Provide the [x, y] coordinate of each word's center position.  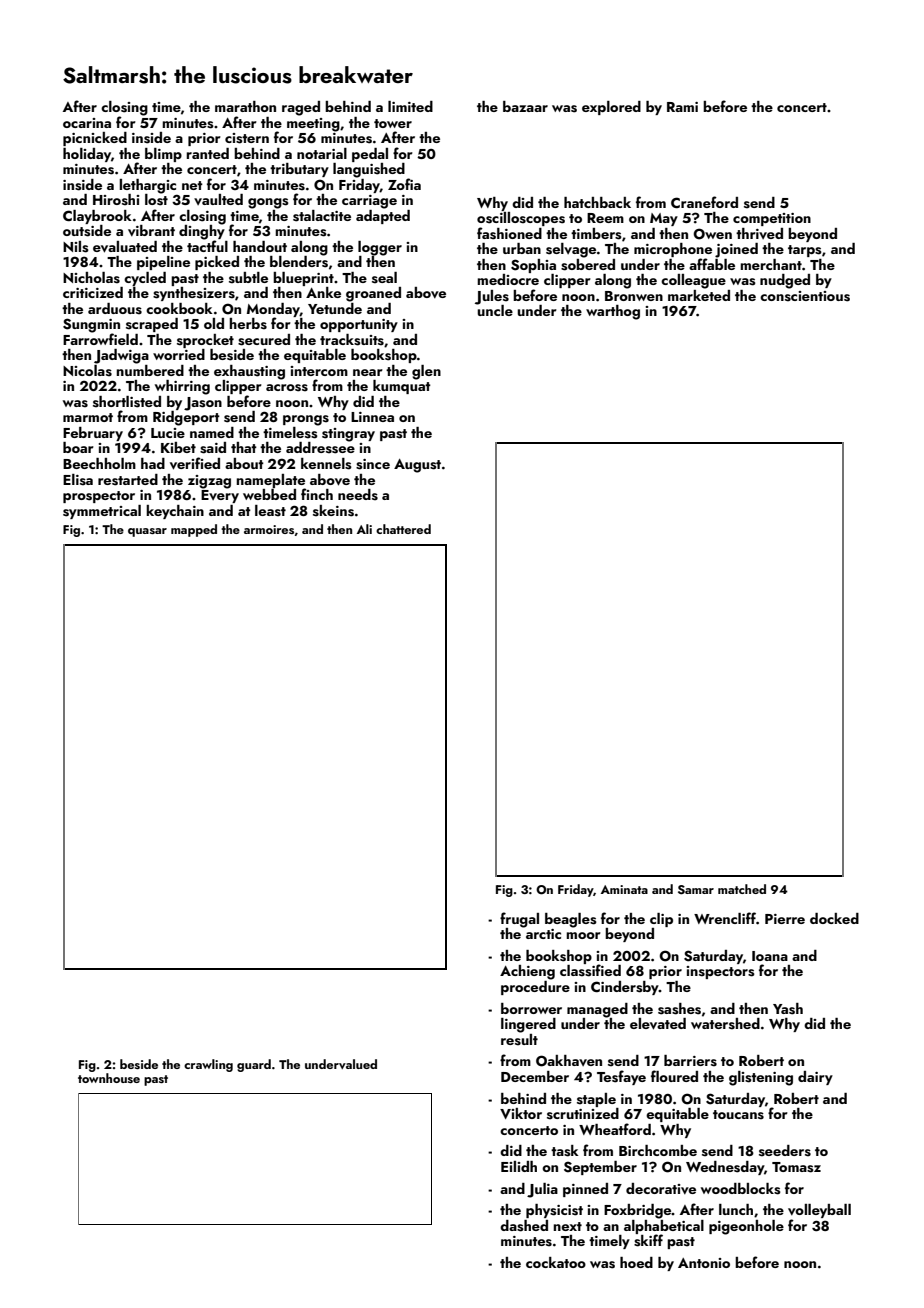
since [373, 464]
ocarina [87, 123]
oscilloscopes [521, 219]
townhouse [109, 1078]
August [417, 466]
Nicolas [87, 371]
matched [742, 889]
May [664, 219]
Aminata [624, 889]
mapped [194, 530]
